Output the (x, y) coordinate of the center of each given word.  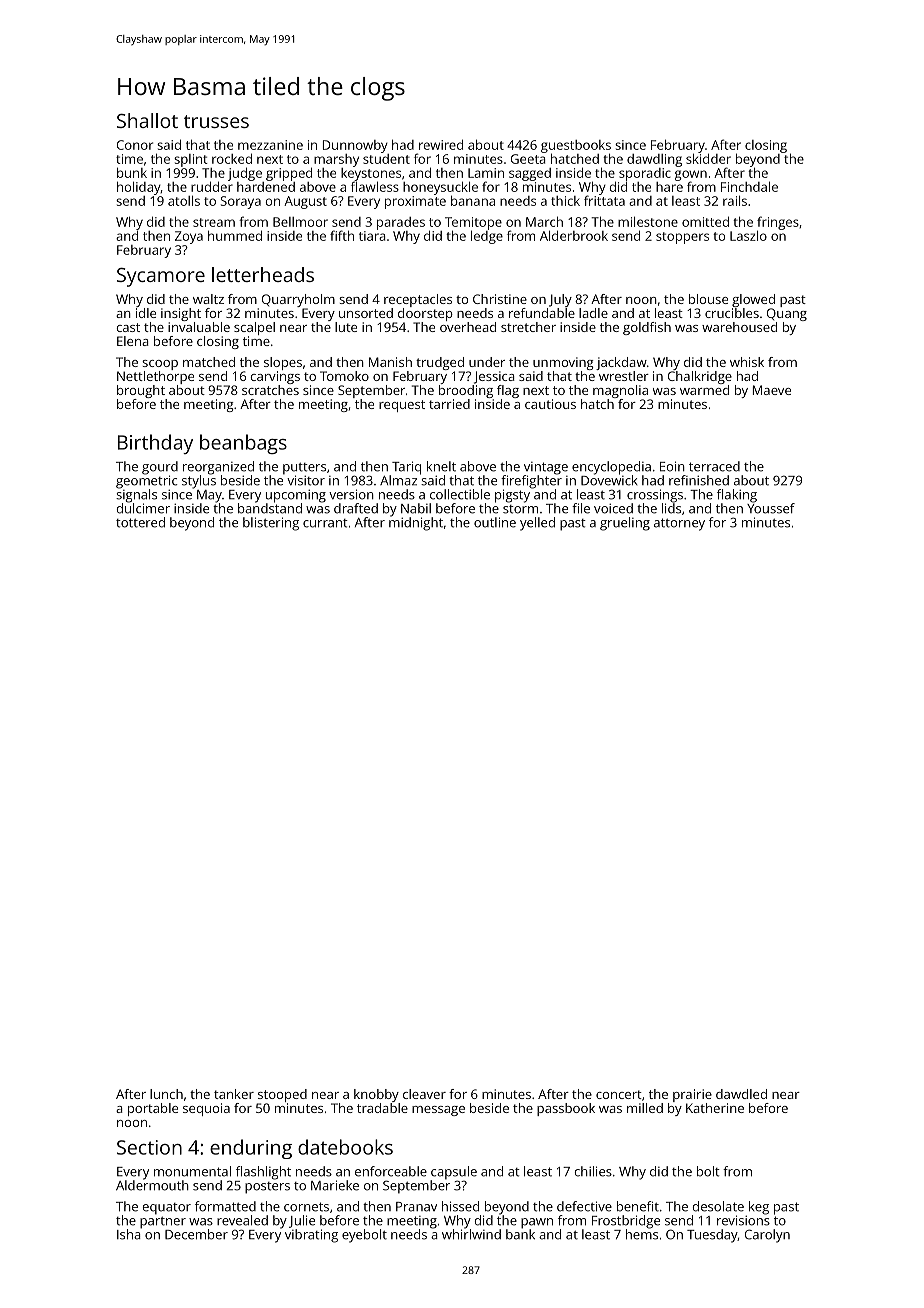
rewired (441, 144)
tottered (140, 522)
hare (669, 187)
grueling (625, 524)
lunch (166, 1094)
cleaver (424, 1094)
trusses (216, 121)
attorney (679, 524)
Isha (129, 1234)
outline (495, 522)
